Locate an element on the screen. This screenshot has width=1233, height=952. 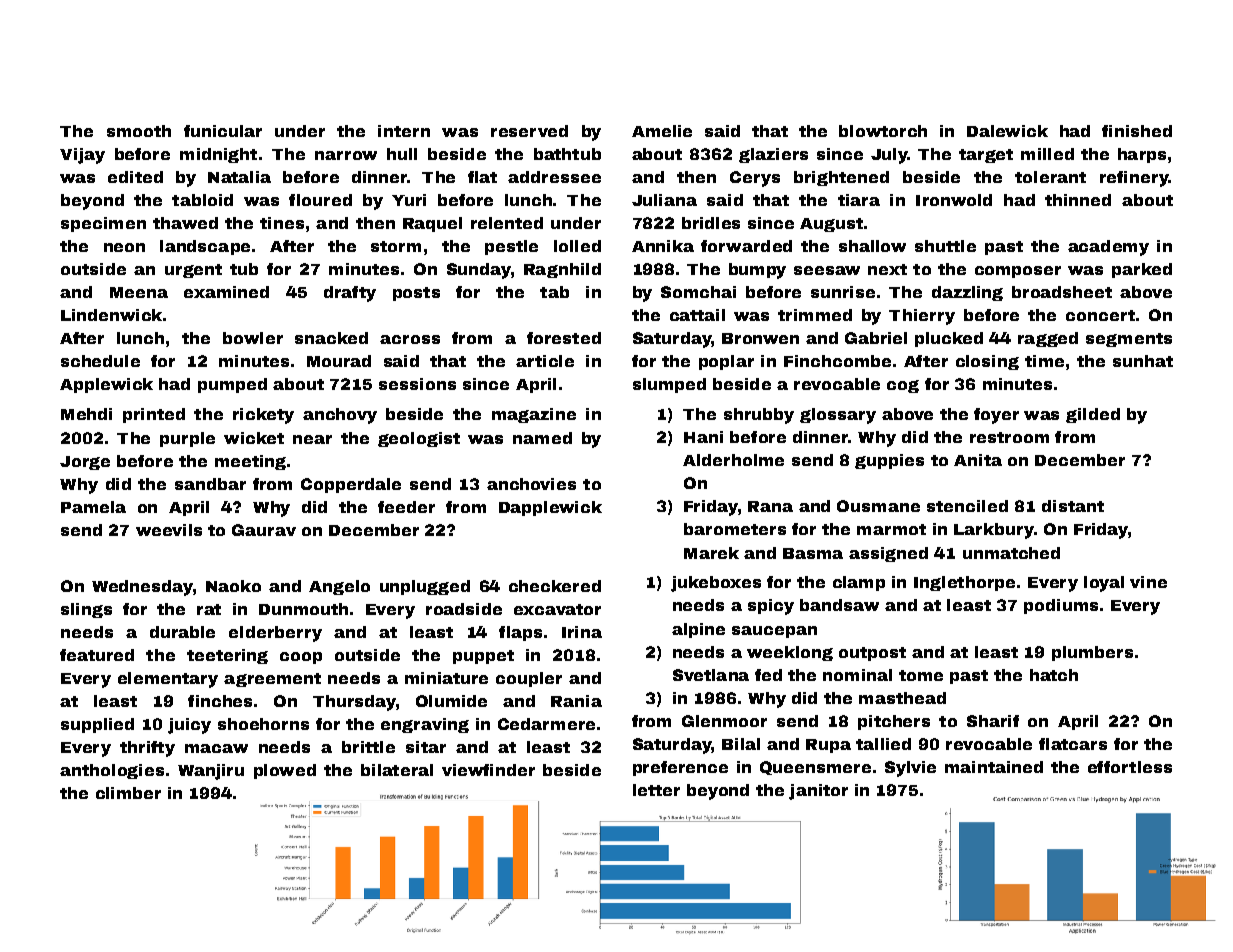
Lindenwick is located at coordinates (111, 315).
